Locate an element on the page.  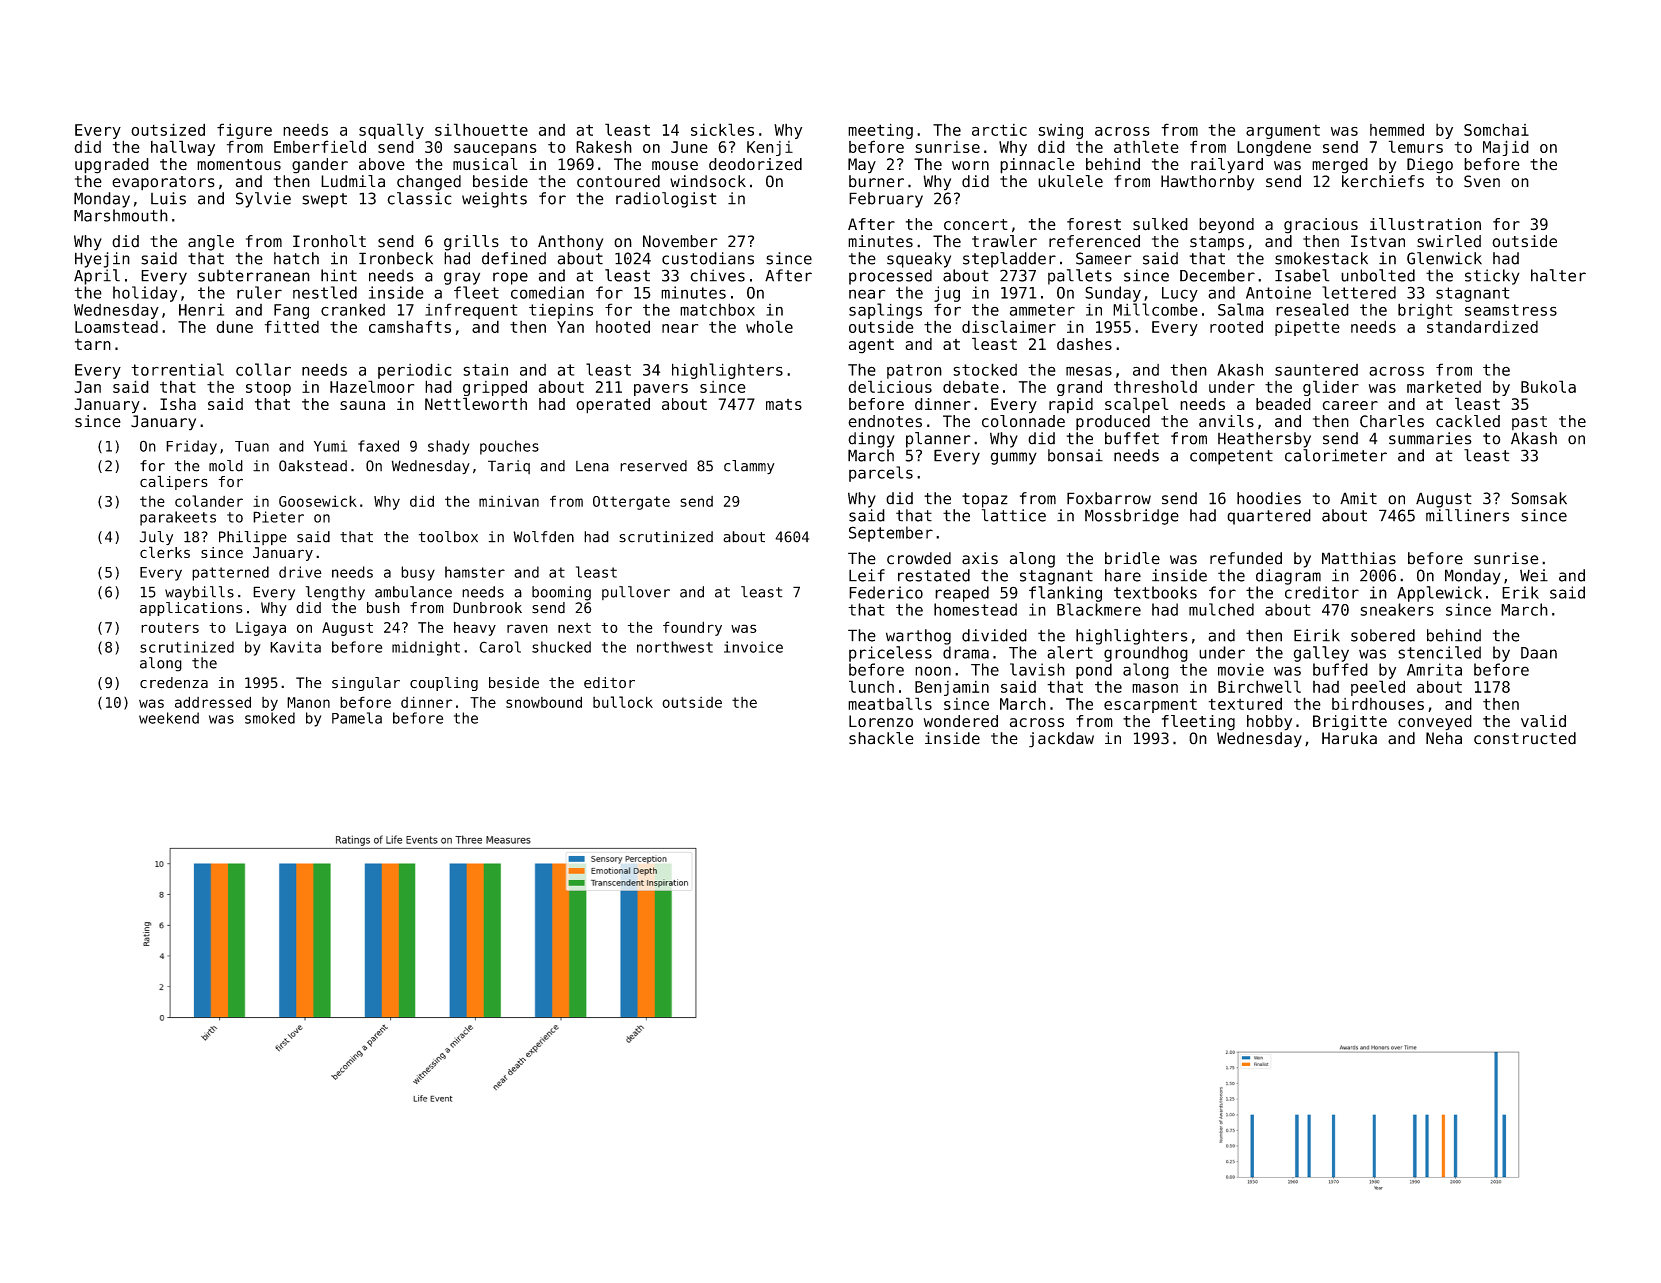
Sven is located at coordinates (1482, 181).
